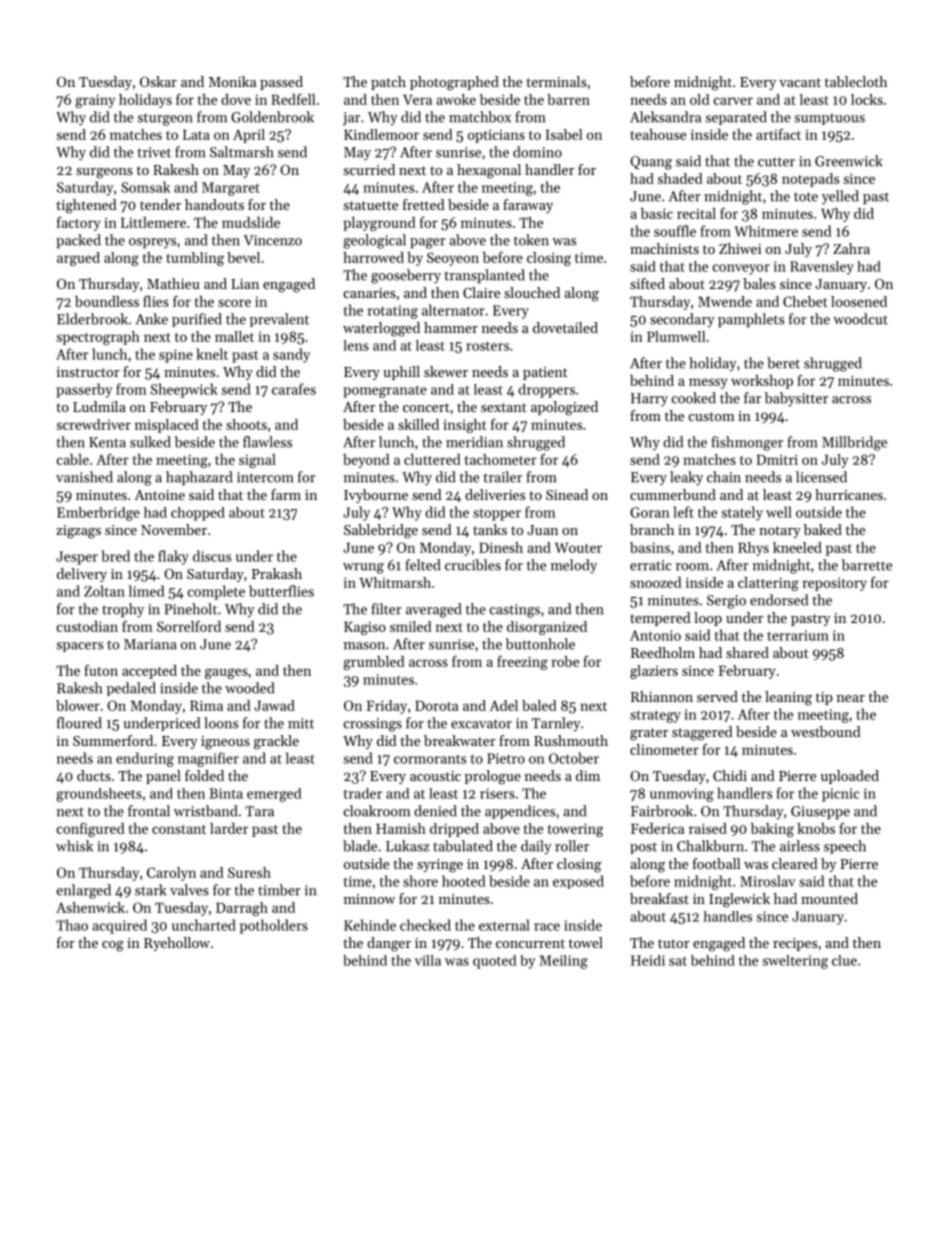 The width and height of the screenshot is (952, 1233). What do you see at coordinates (567, 494) in the screenshot?
I see `Sinead` at bounding box center [567, 494].
